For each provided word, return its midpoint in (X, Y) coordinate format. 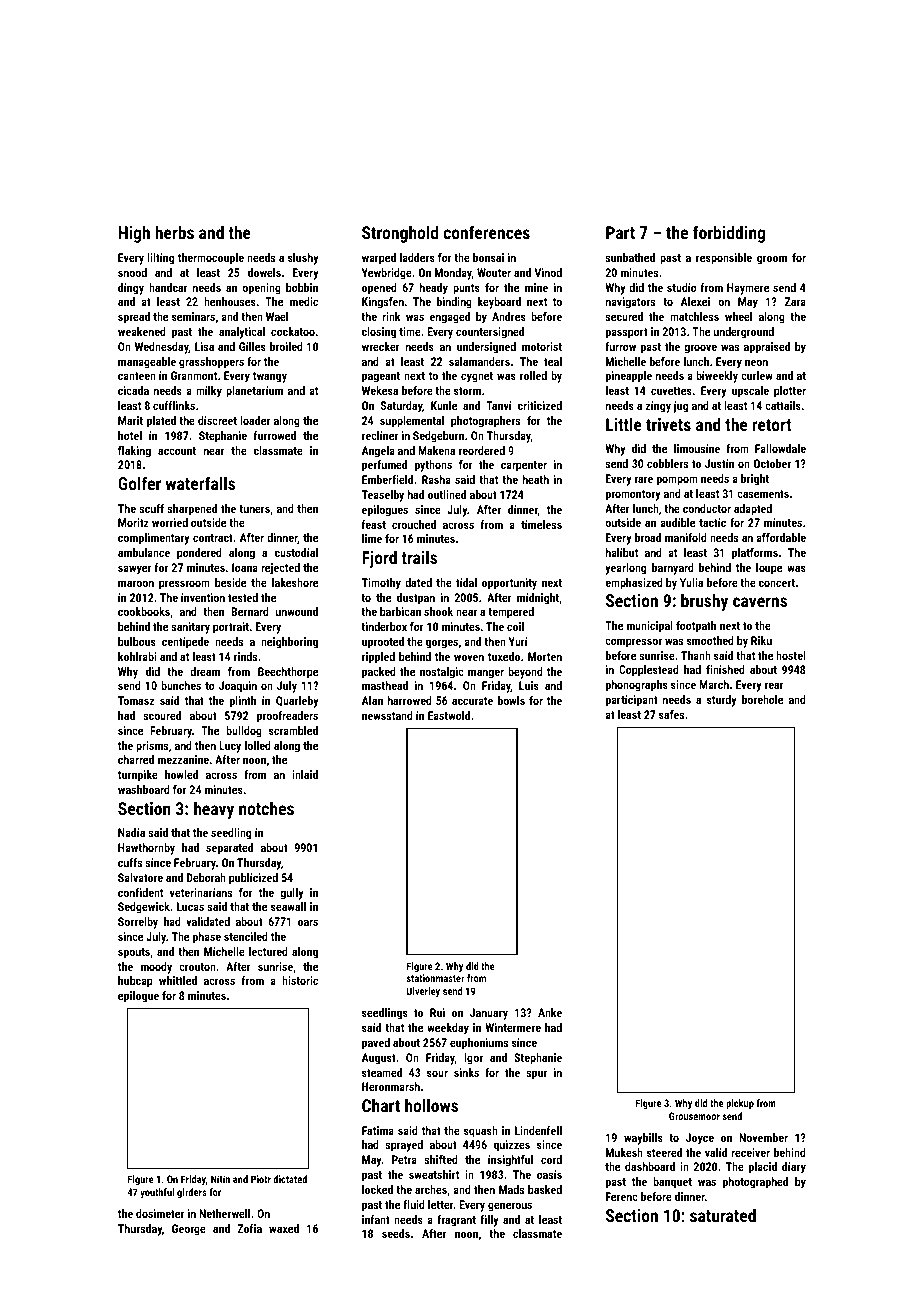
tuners (254, 509)
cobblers (667, 463)
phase (207, 938)
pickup (740, 1104)
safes (671, 714)
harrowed (410, 700)
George (189, 1230)
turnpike (138, 776)
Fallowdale (780, 448)
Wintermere (513, 1027)
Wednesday (162, 348)
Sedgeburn (438, 437)
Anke (550, 1012)
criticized (540, 405)
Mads (511, 1189)
